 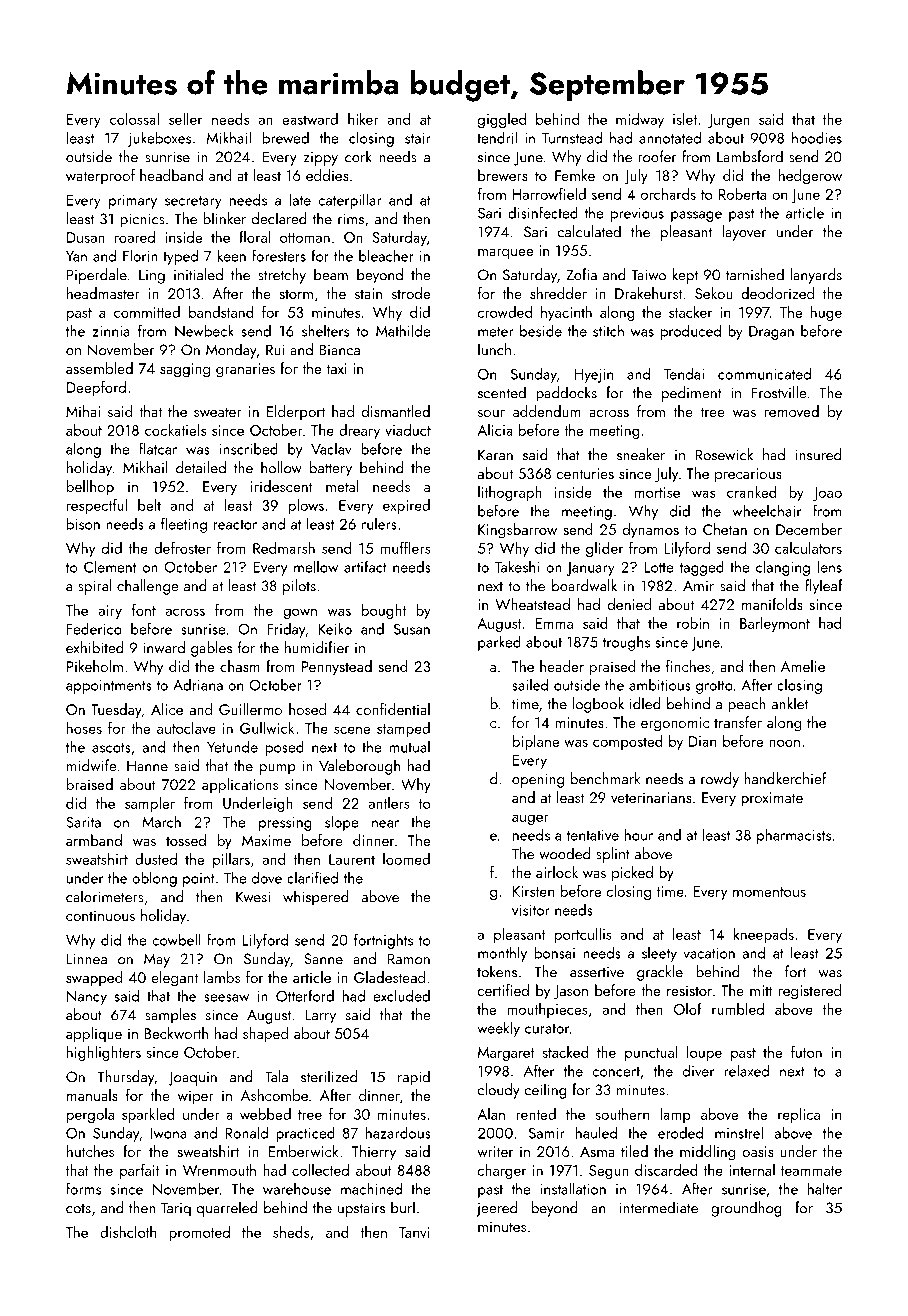 I want to click on stamped, so click(x=403, y=729).
